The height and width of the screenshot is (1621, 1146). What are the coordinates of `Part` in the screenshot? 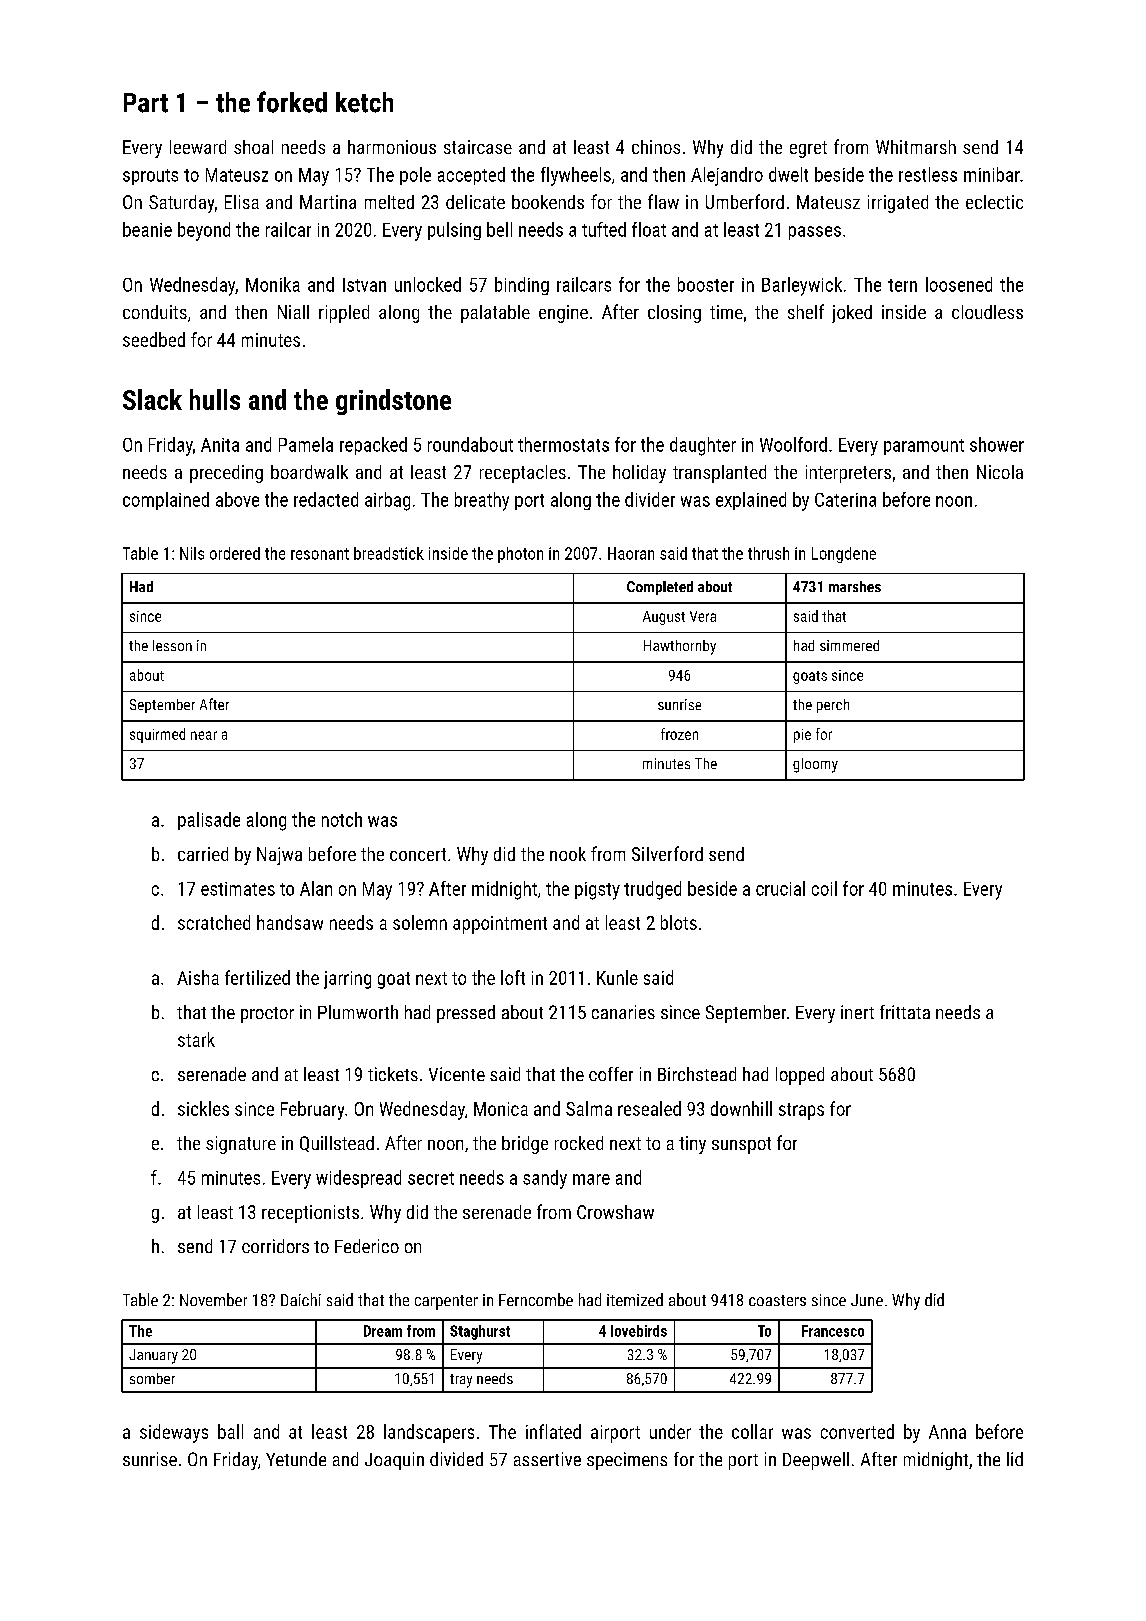 It's located at (146, 103).
